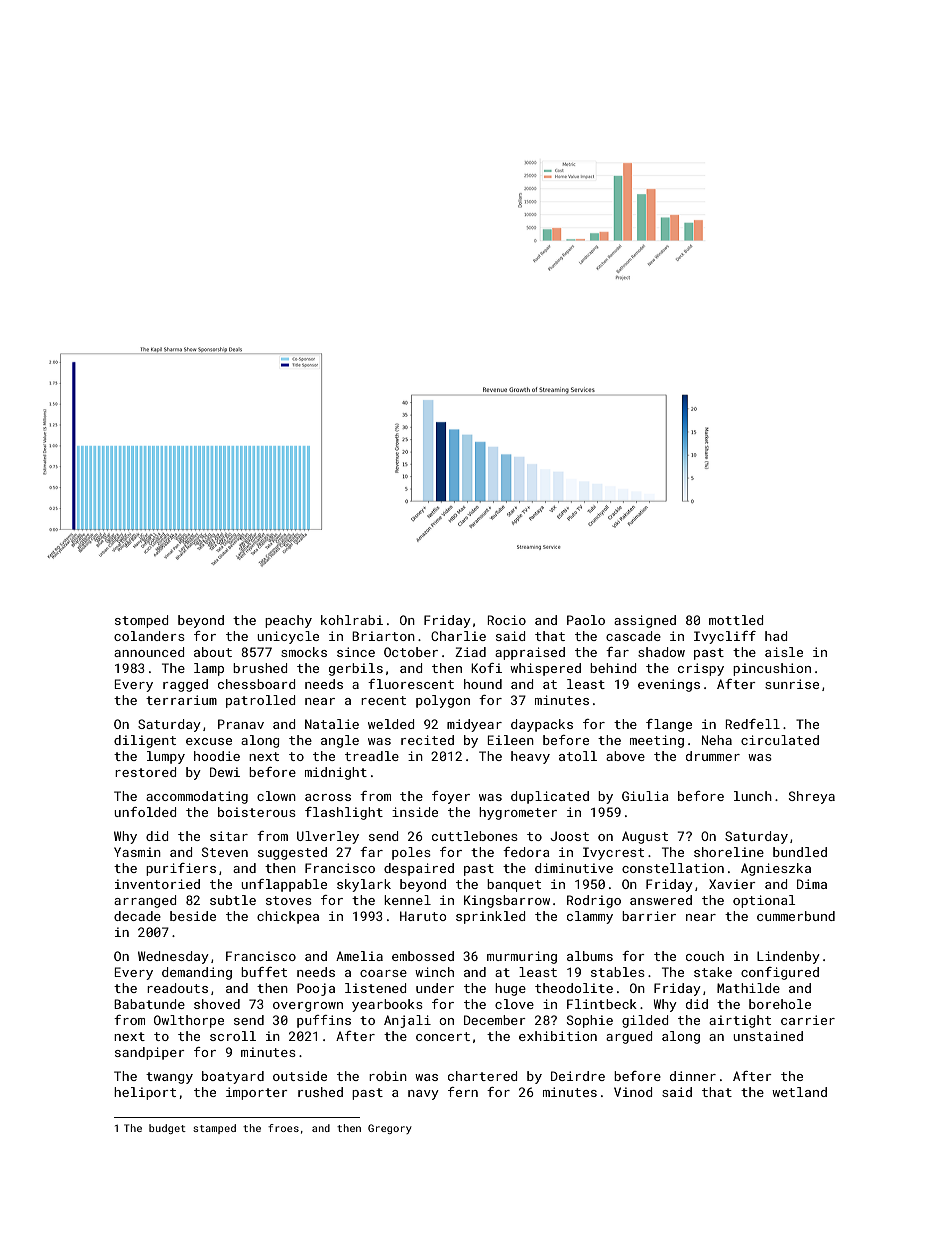  Describe the element at coordinates (645, 621) in the image. I see `assigned` at that location.
